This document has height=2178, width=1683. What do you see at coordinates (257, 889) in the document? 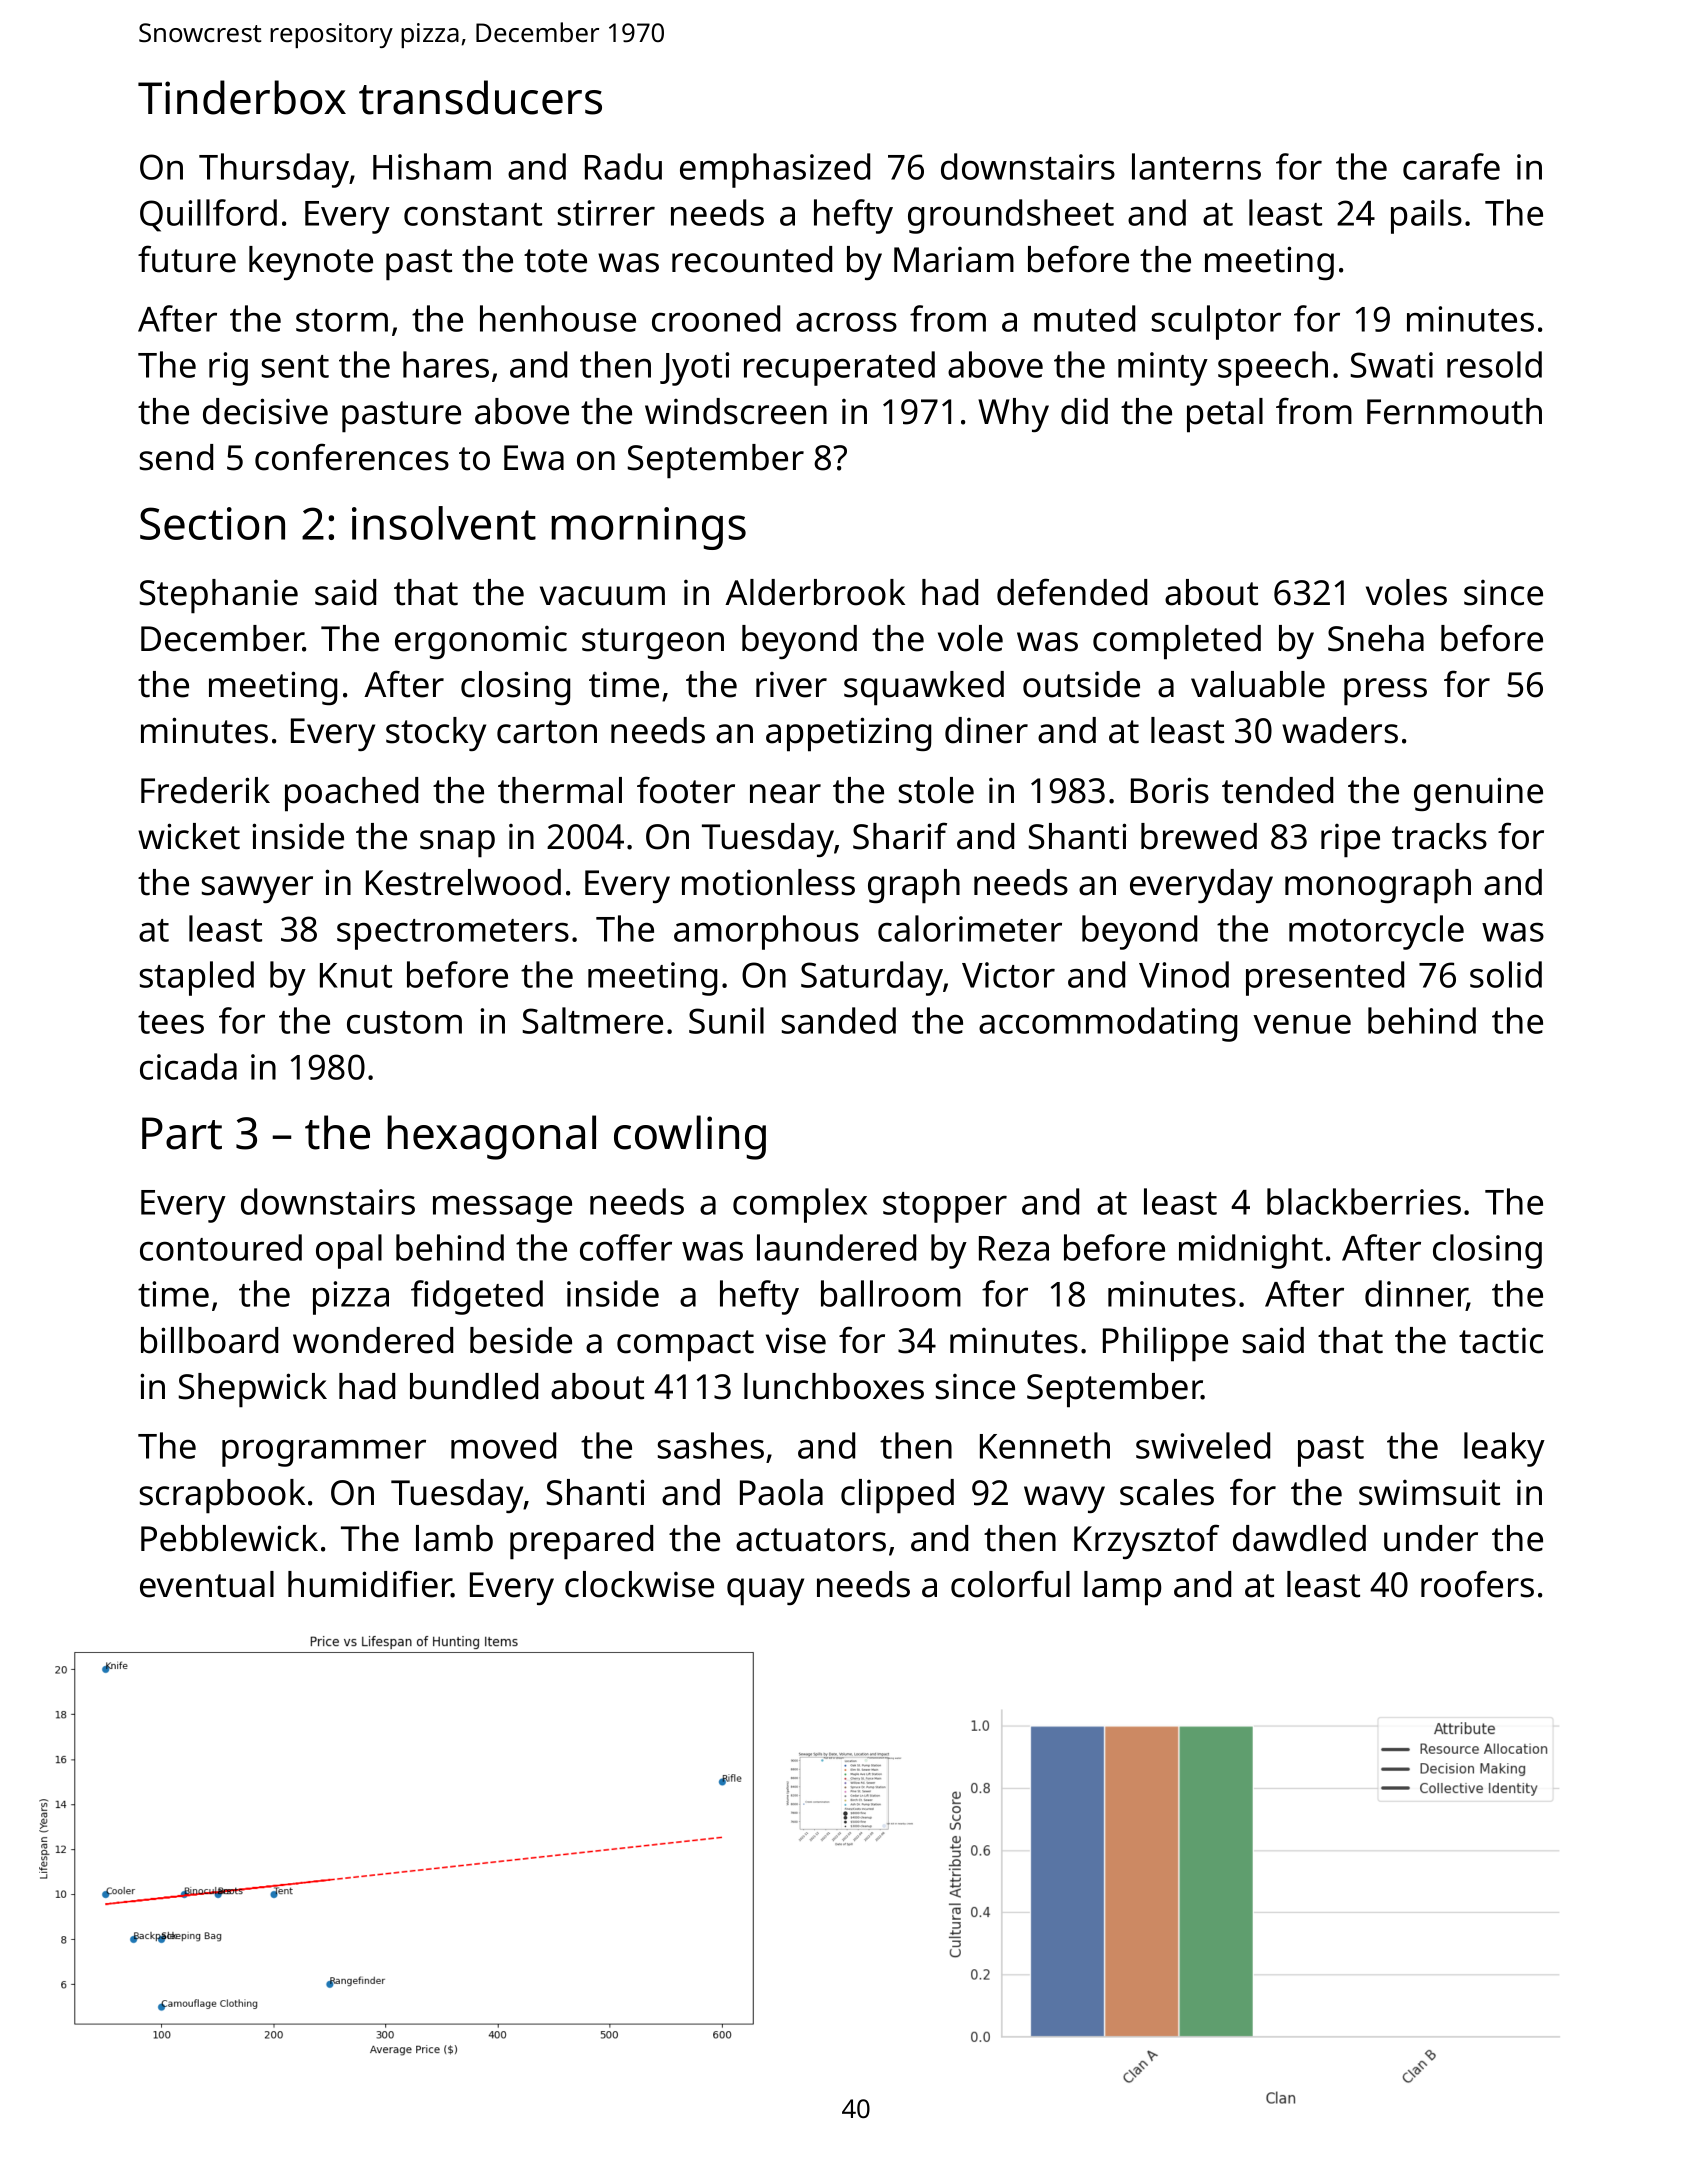
I see `sawyer` at bounding box center [257, 889].
